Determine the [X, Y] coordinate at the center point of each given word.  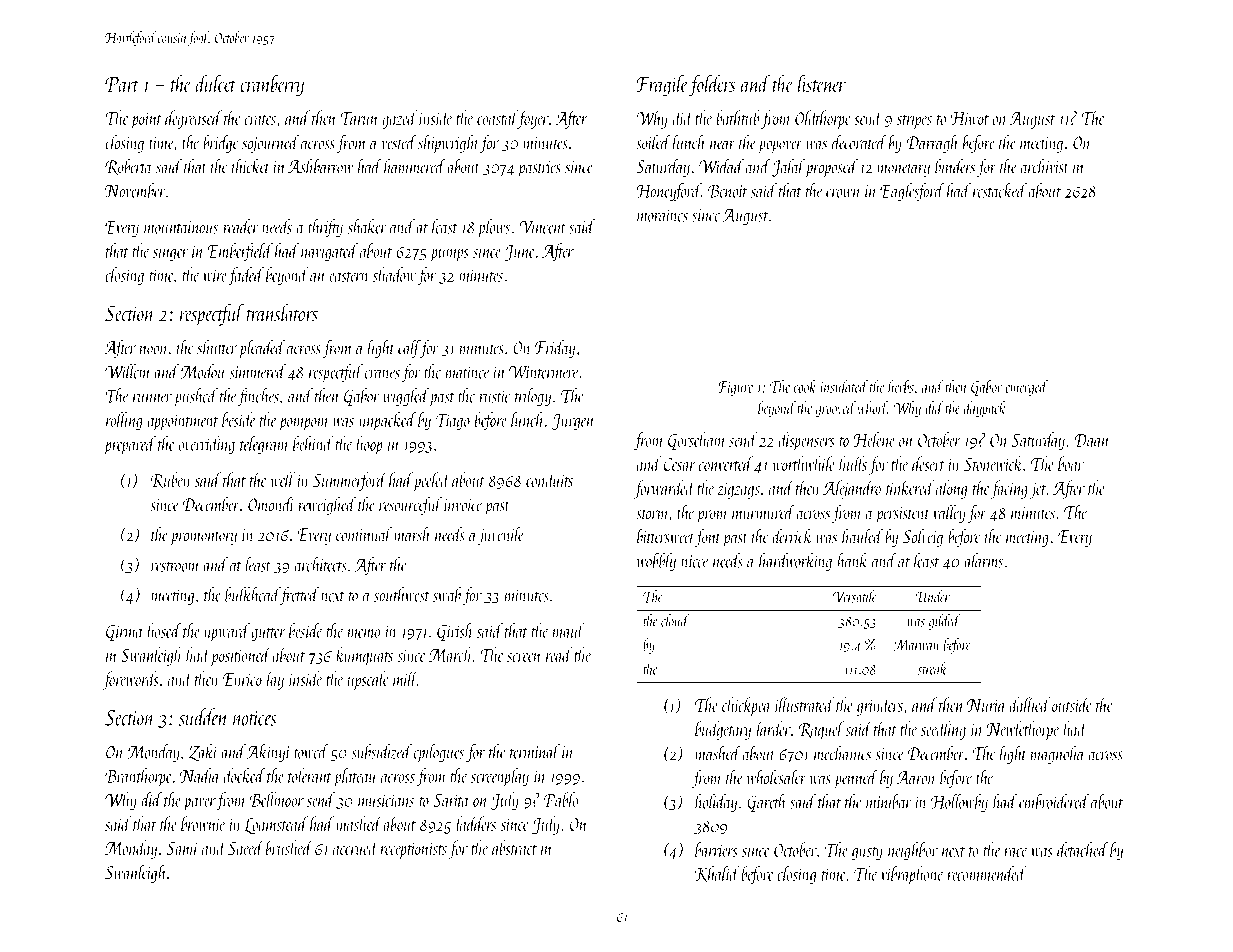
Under [933, 596]
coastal [497, 117]
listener [822, 83]
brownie [203, 823]
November [135, 190]
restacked [1000, 190]
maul [569, 630]
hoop [369, 445]
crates [260, 120]
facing [1009, 489]
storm [652, 514]
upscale [368, 680]
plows [494, 228]
